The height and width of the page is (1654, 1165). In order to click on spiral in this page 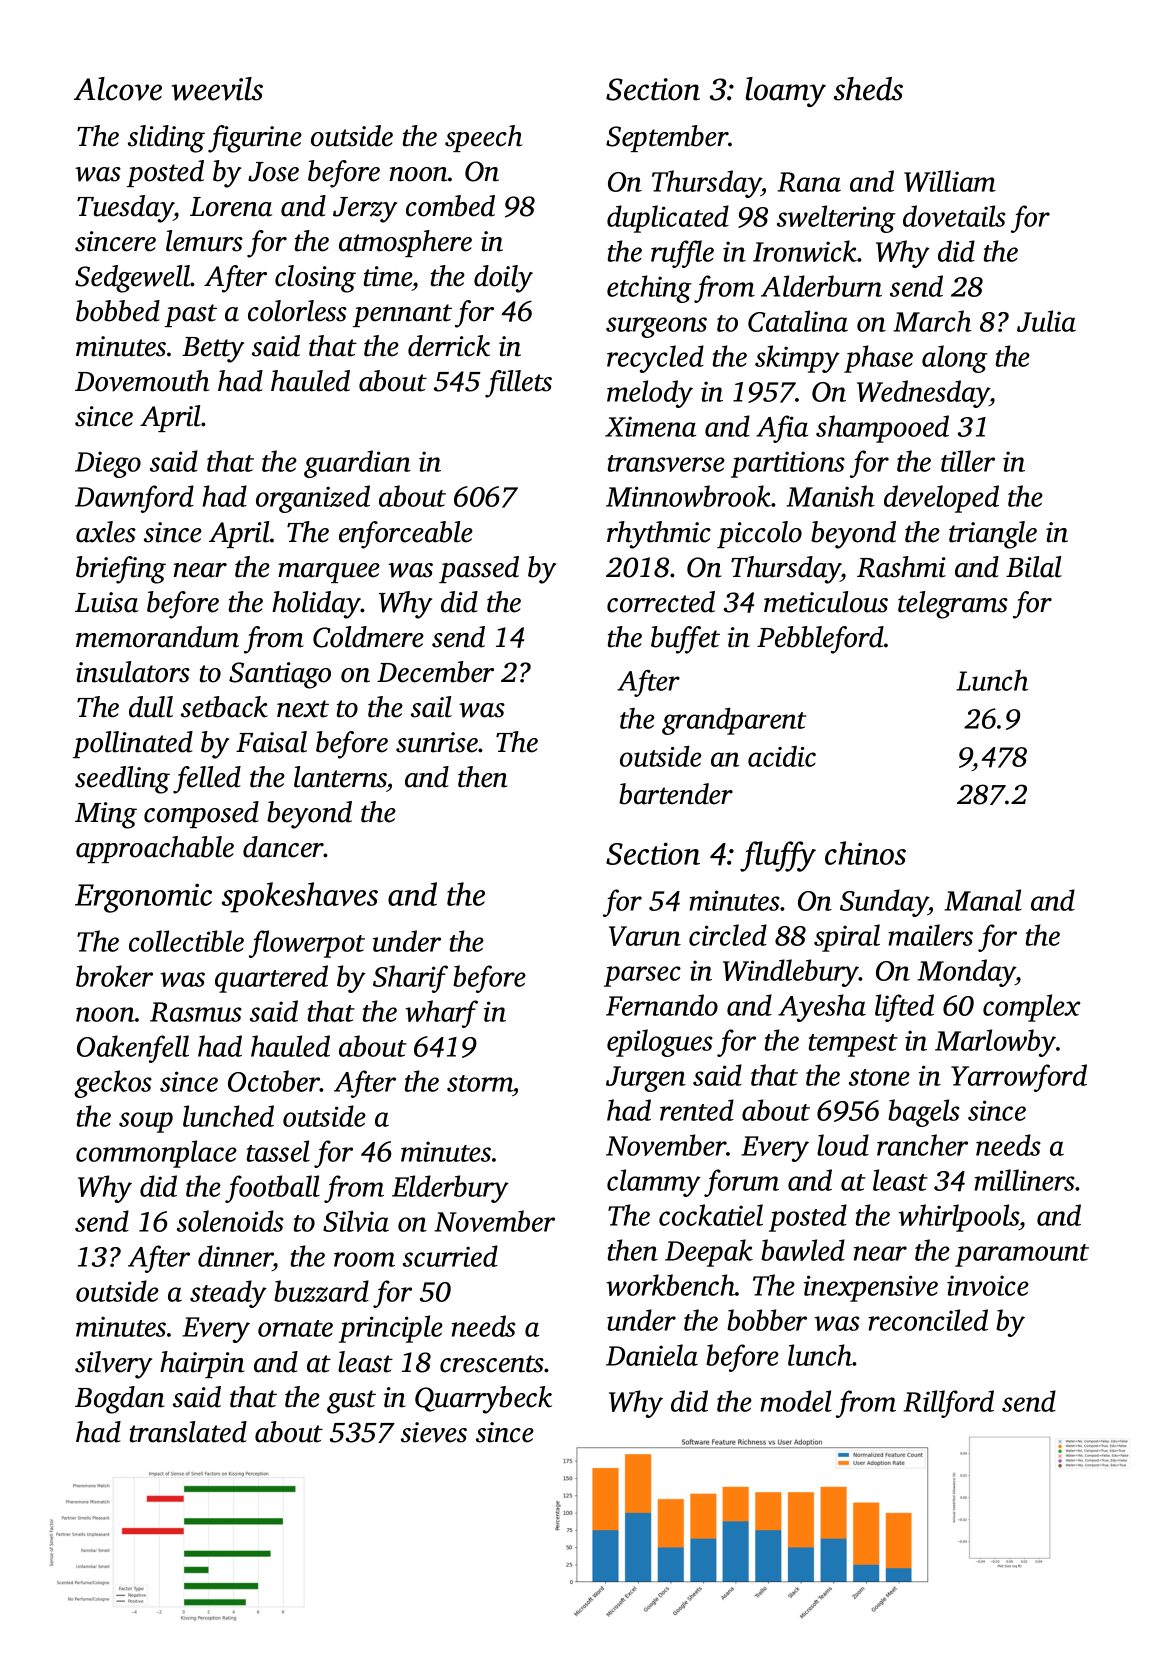, I will do `click(847, 938)`.
